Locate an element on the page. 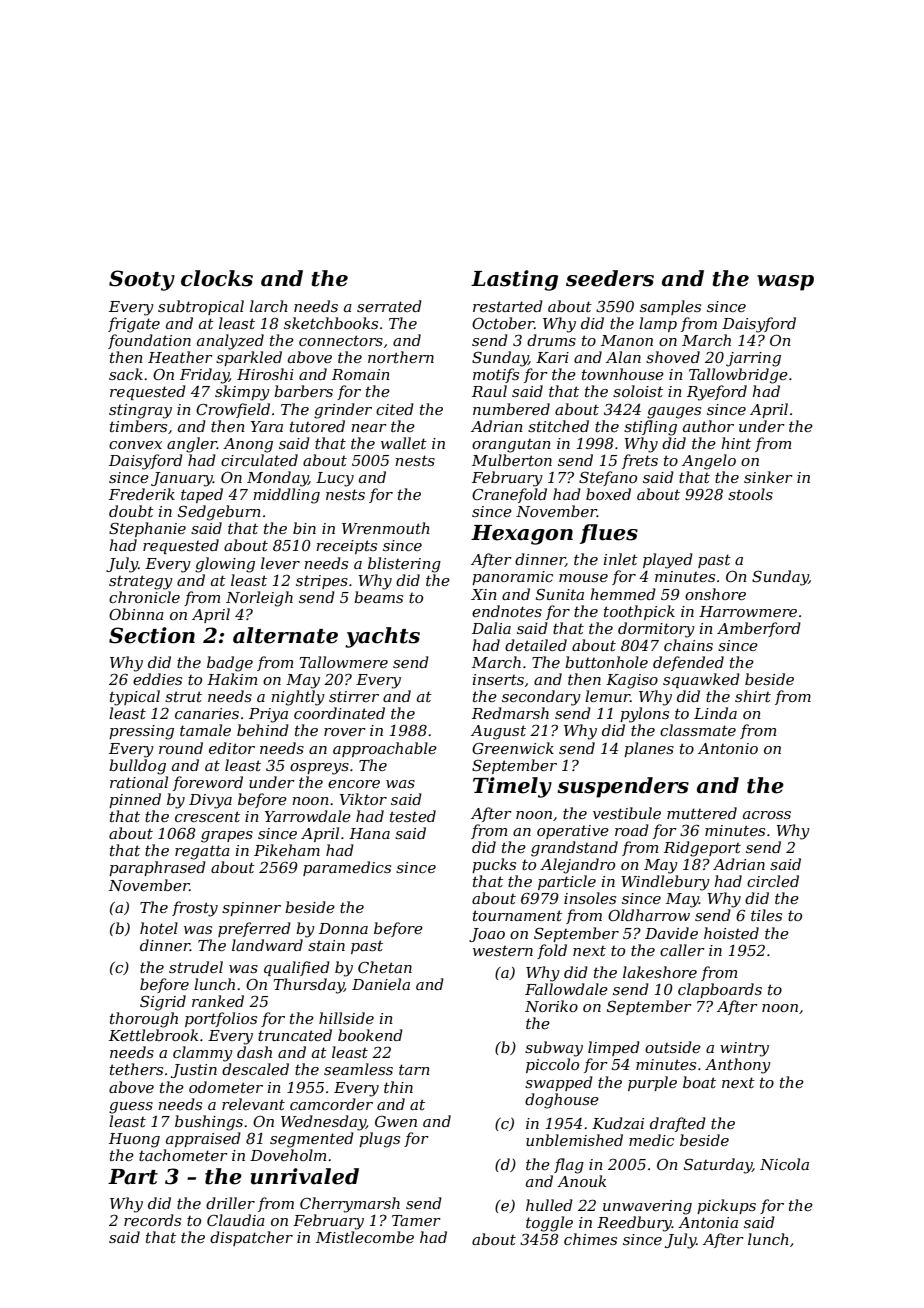 Image resolution: width=924 pixels, height=1308 pixels. wallet is located at coordinates (404, 443).
